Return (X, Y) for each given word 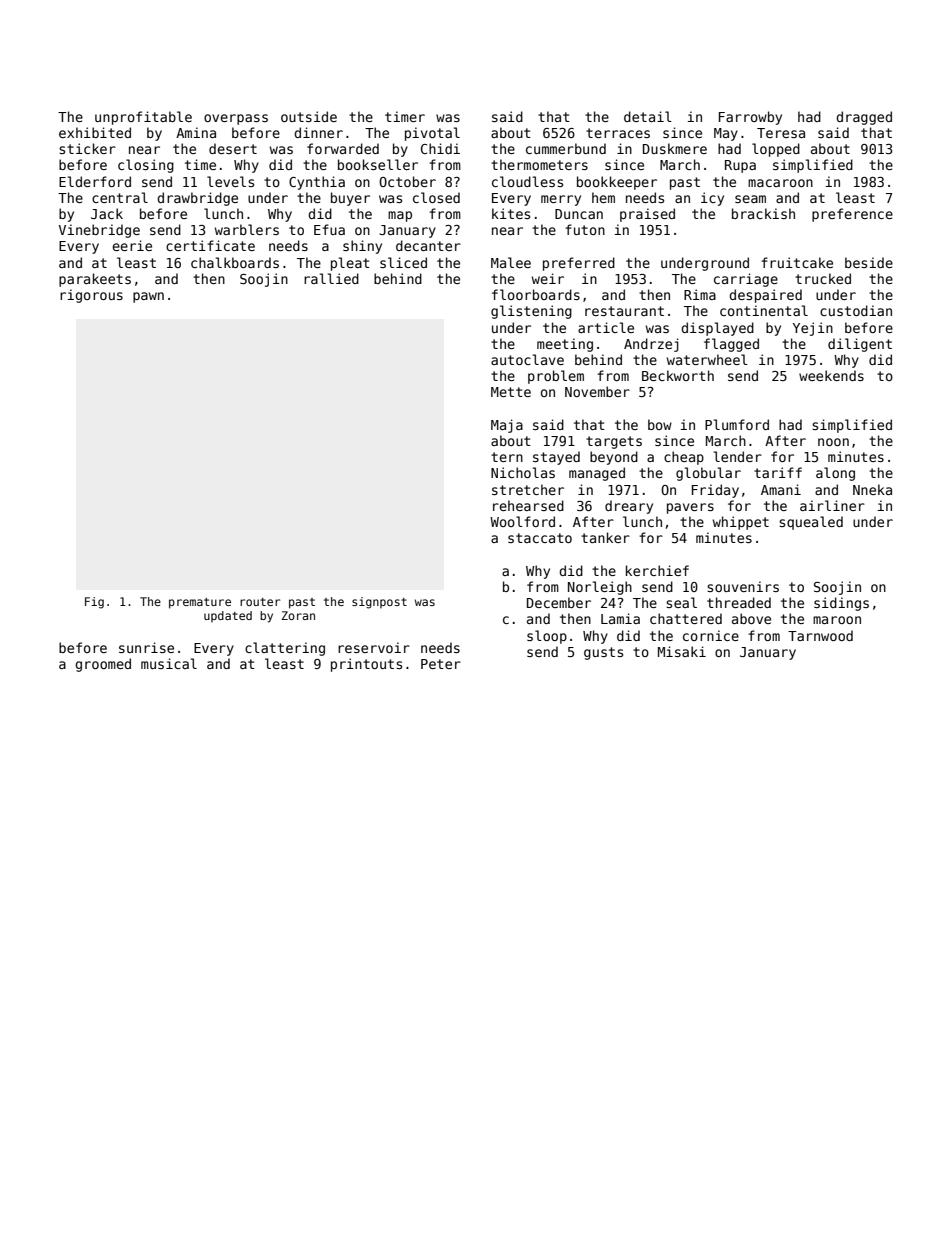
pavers (690, 508)
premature (200, 603)
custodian (856, 310)
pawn (148, 297)
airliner (832, 505)
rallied (331, 278)
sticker (87, 148)
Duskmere (675, 148)
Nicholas (523, 472)
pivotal (432, 134)
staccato (540, 538)
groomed (103, 665)
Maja (507, 426)
